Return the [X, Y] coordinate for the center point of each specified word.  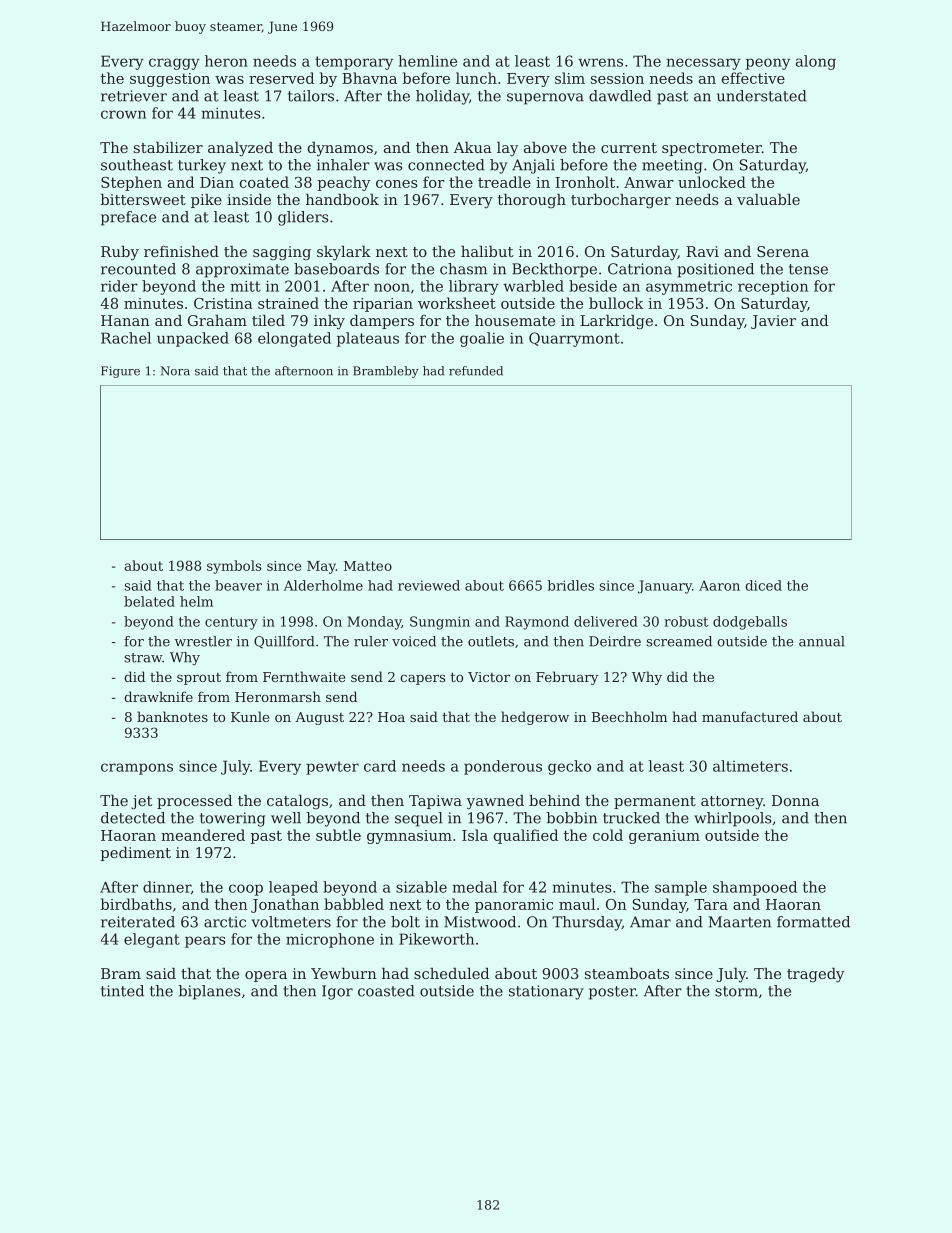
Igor [337, 992]
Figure [120, 372]
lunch [476, 78]
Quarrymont [574, 339]
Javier [773, 322]
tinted [122, 991]
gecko [569, 767]
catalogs [297, 802]
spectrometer [712, 149]
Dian [217, 182]
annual [822, 641]
